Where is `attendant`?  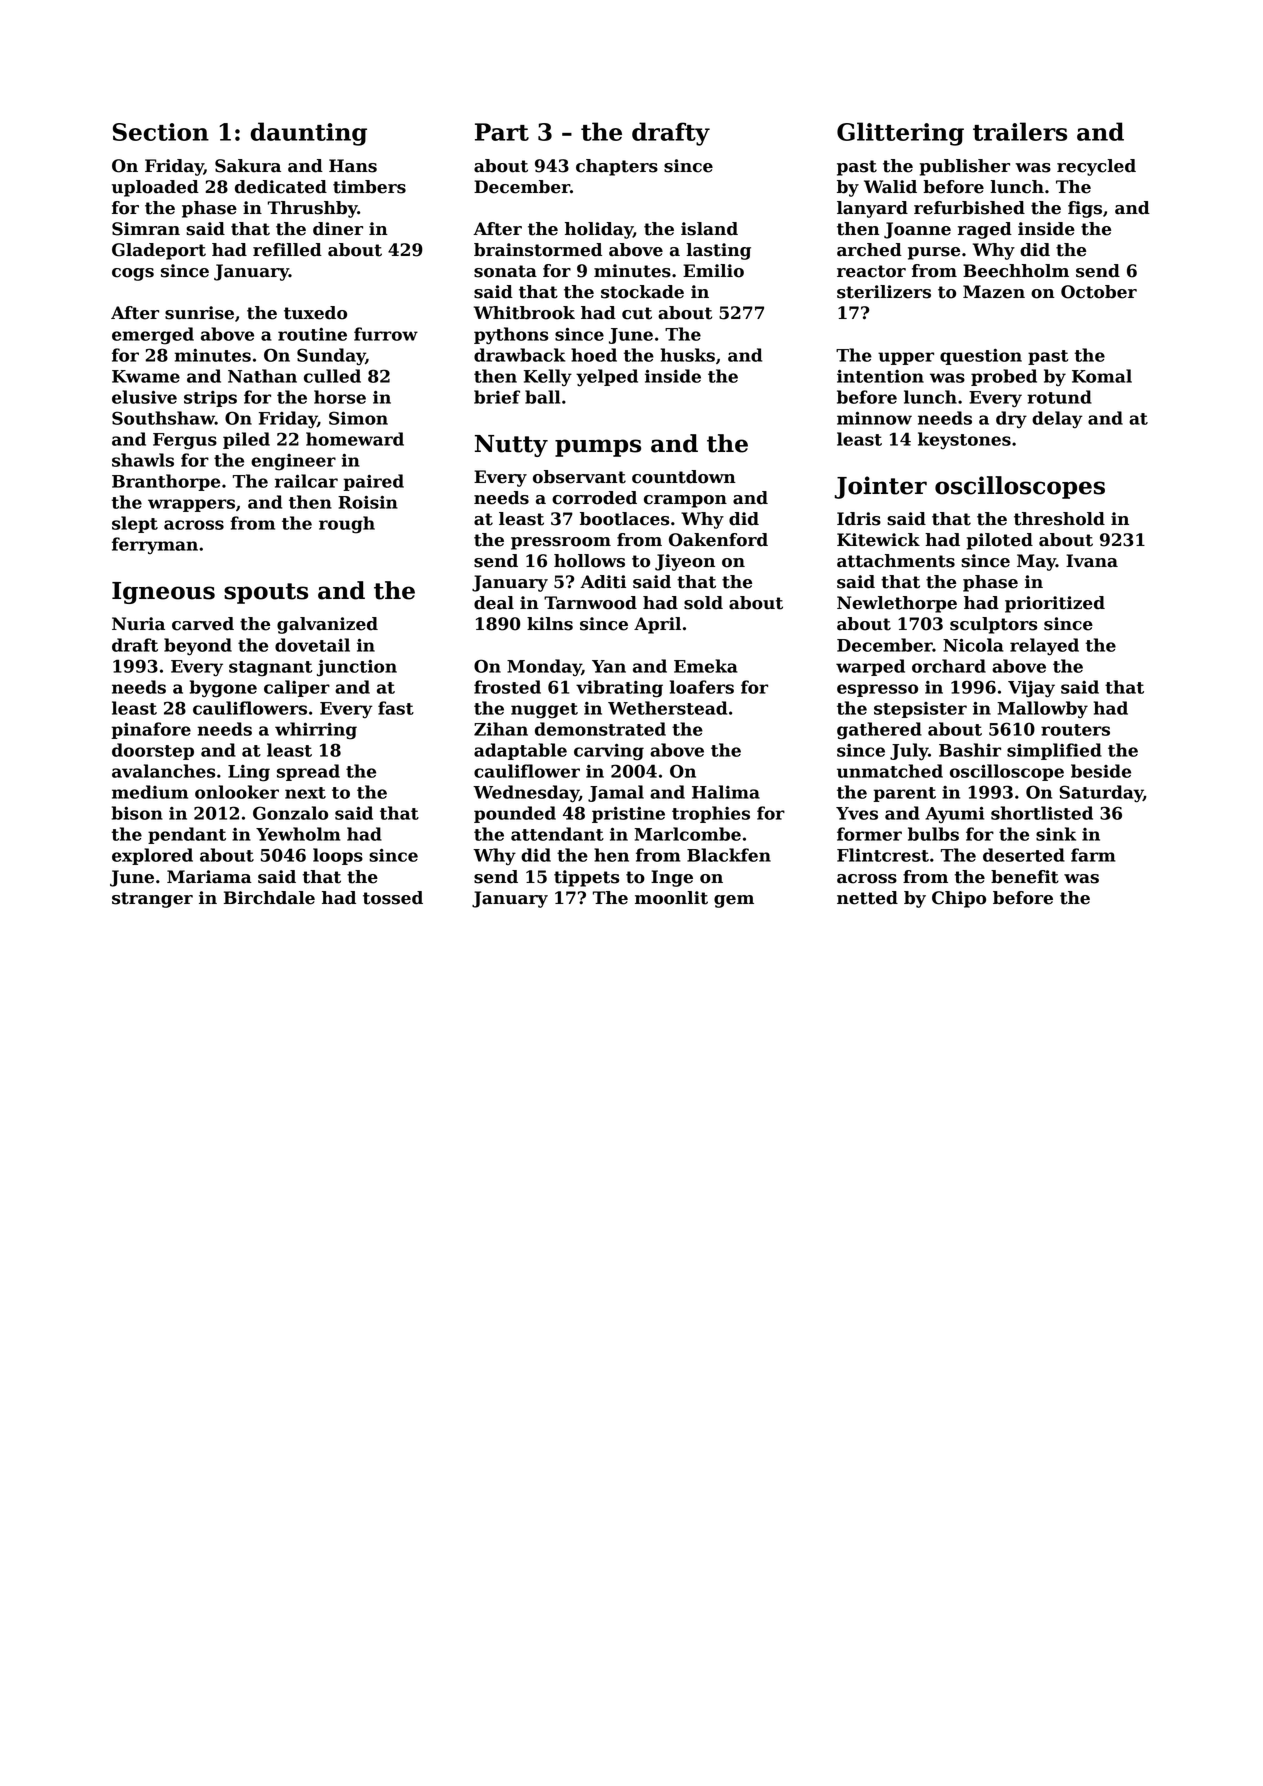 attendant is located at coordinates (557, 834).
